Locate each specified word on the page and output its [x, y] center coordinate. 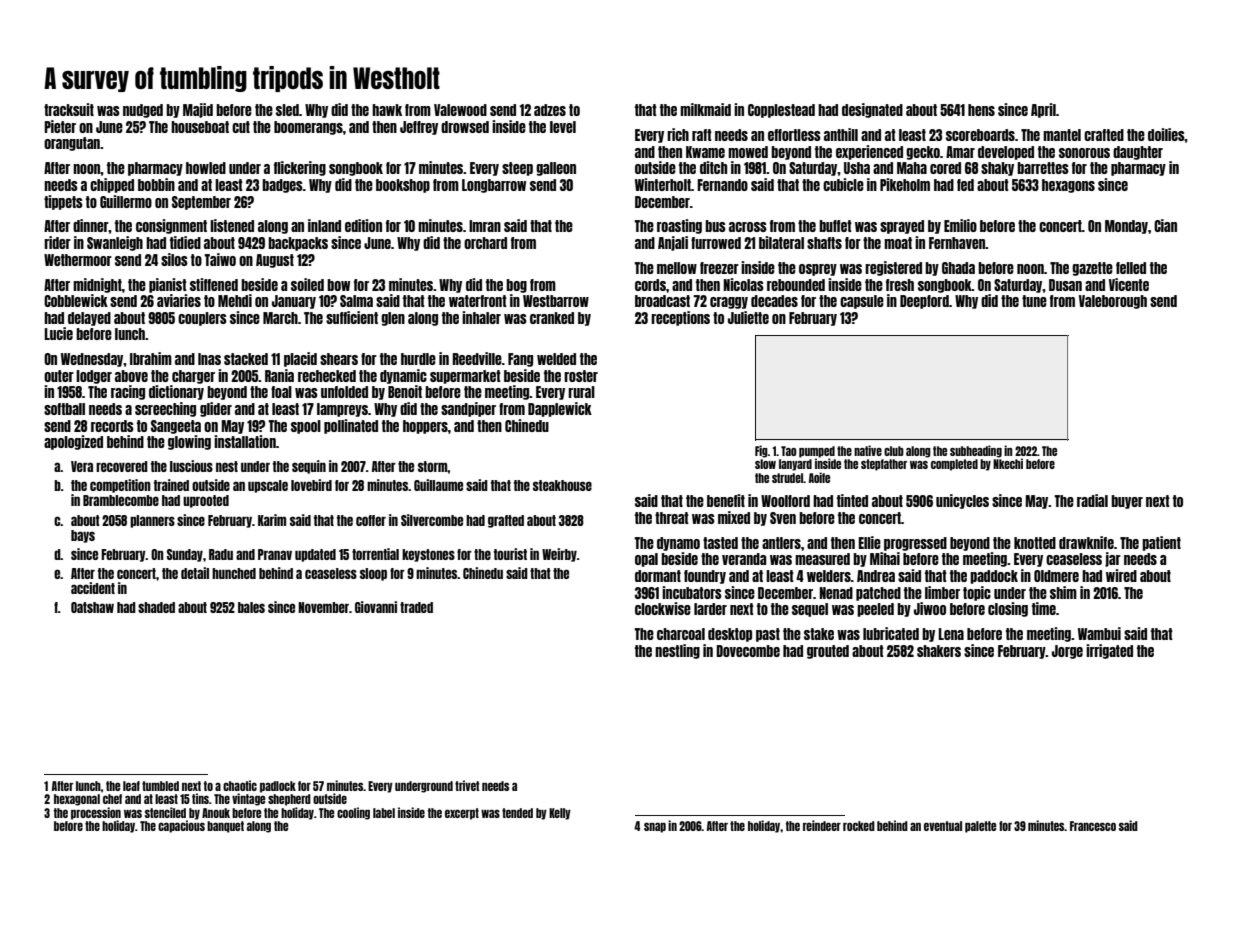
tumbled [160, 786]
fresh [900, 285]
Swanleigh [115, 243]
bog [516, 286]
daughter [1138, 153]
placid [300, 359]
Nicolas [743, 284]
